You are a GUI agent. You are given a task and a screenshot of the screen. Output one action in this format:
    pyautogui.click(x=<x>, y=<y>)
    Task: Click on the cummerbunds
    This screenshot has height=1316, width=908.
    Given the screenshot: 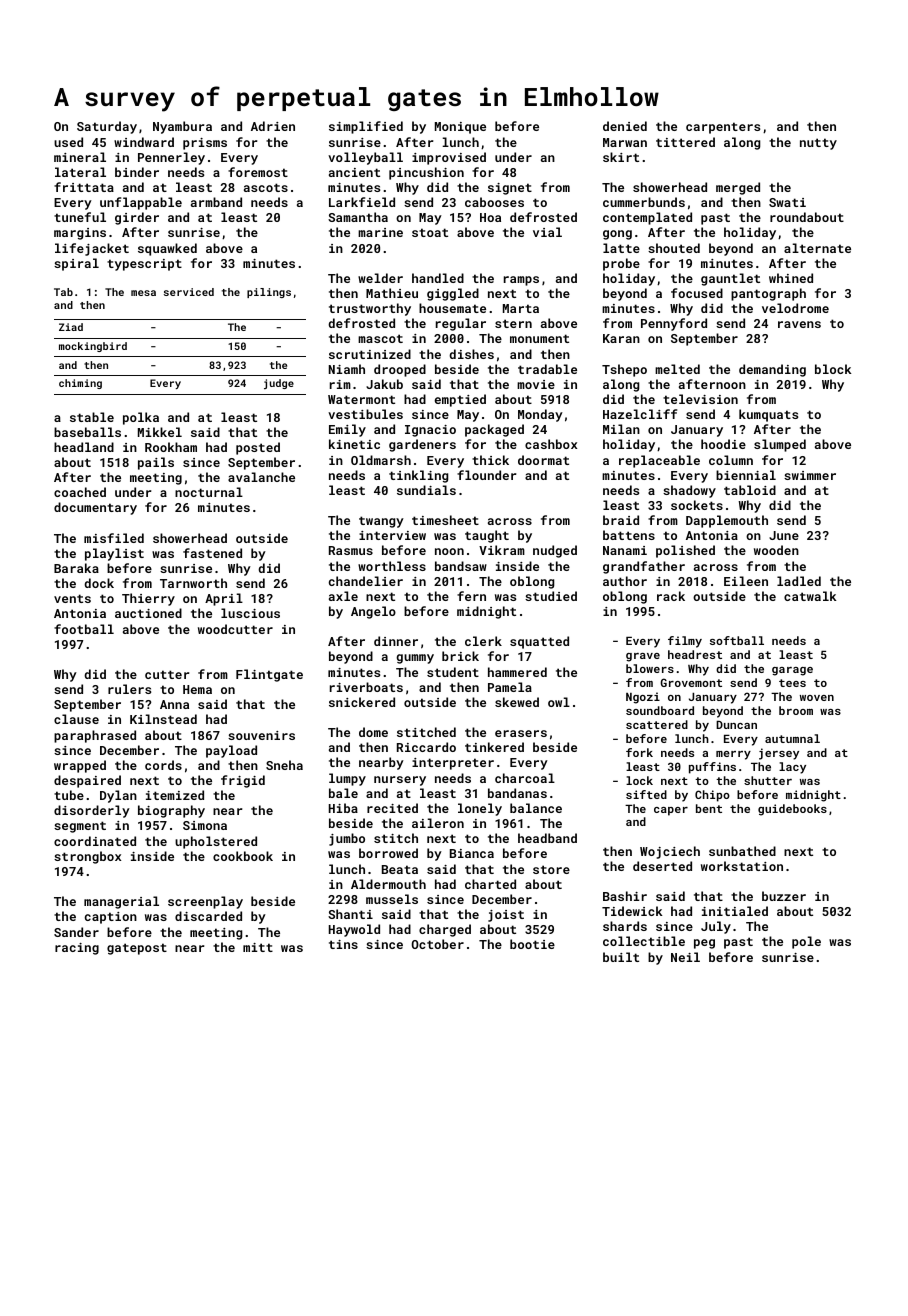 What is the action you would take?
    pyautogui.click(x=644, y=202)
